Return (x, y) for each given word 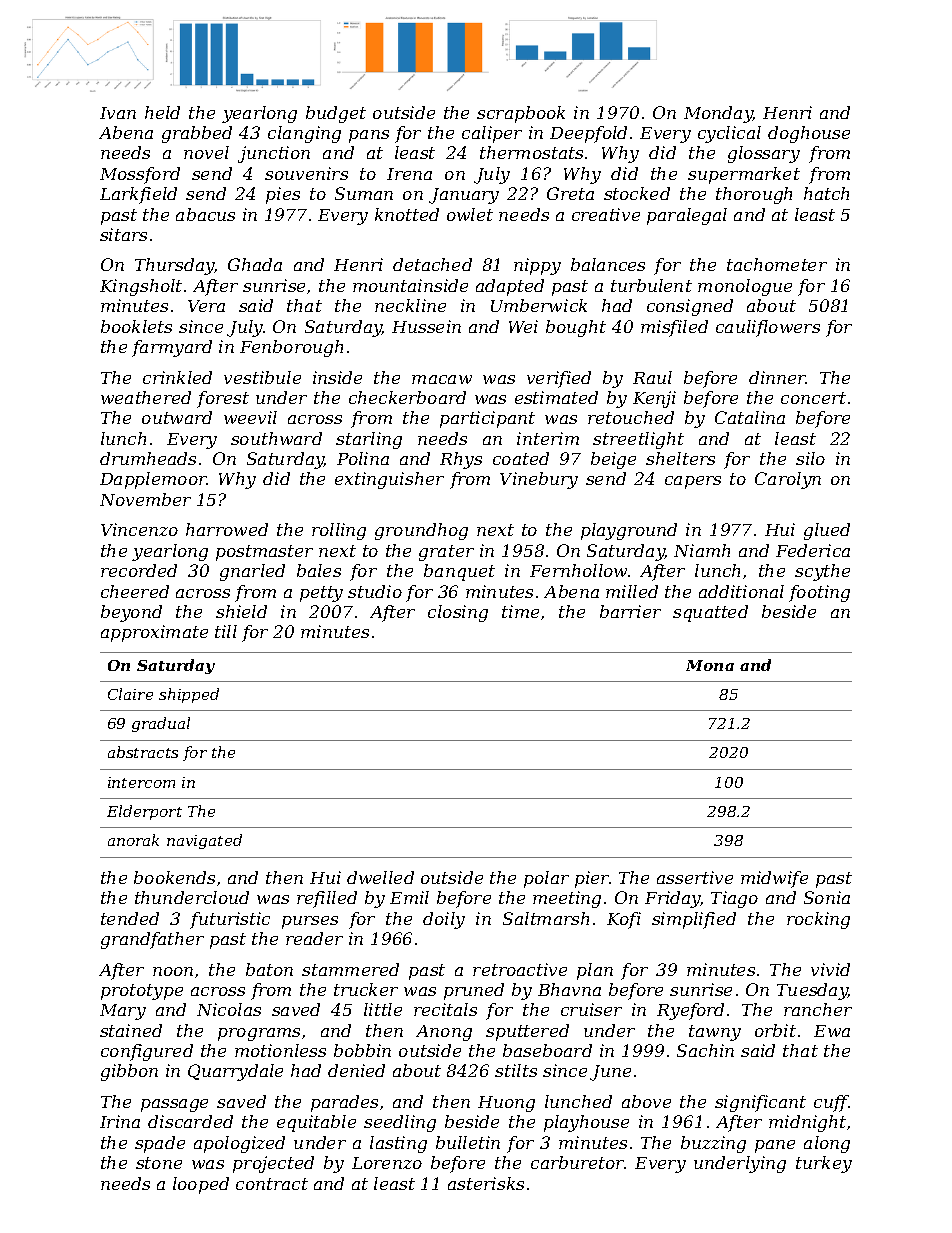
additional (741, 591)
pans (369, 136)
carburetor (577, 1162)
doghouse (809, 134)
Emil (409, 897)
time (520, 611)
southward (276, 438)
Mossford (140, 175)
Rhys (461, 460)
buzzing (713, 1144)
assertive (695, 877)
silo (810, 458)
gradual (161, 724)
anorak (133, 840)
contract (272, 1184)
